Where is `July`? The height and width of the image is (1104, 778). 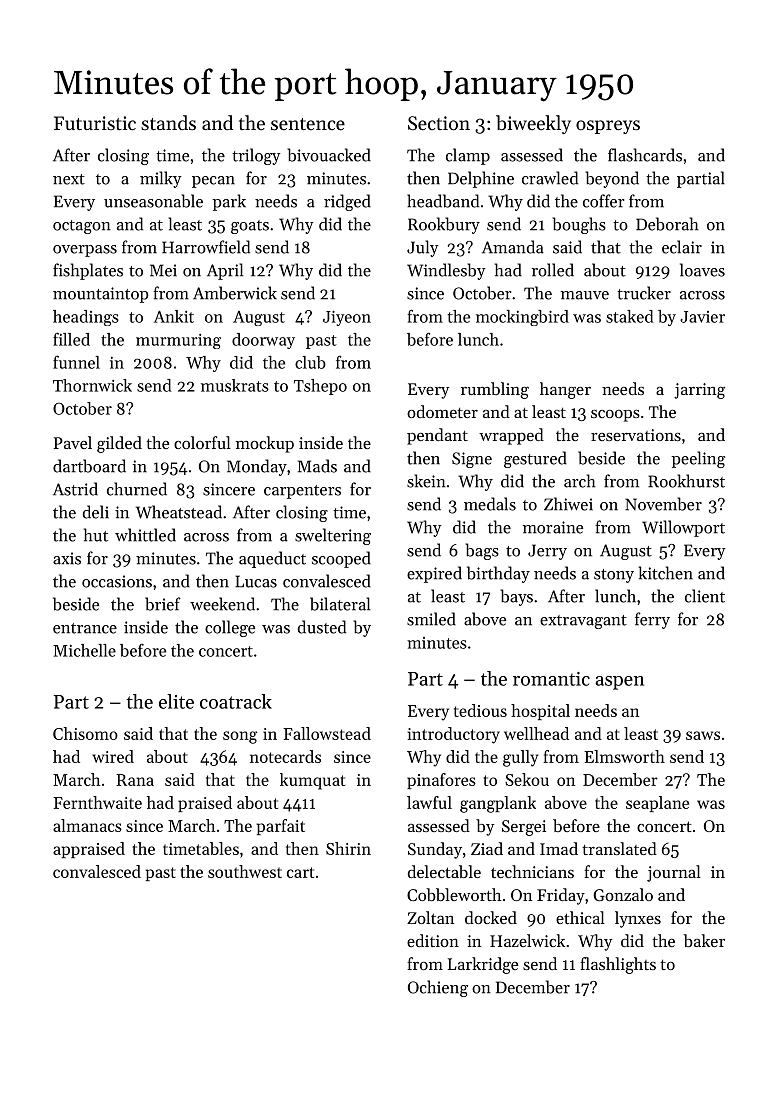 July is located at coordinates (423, 248).
